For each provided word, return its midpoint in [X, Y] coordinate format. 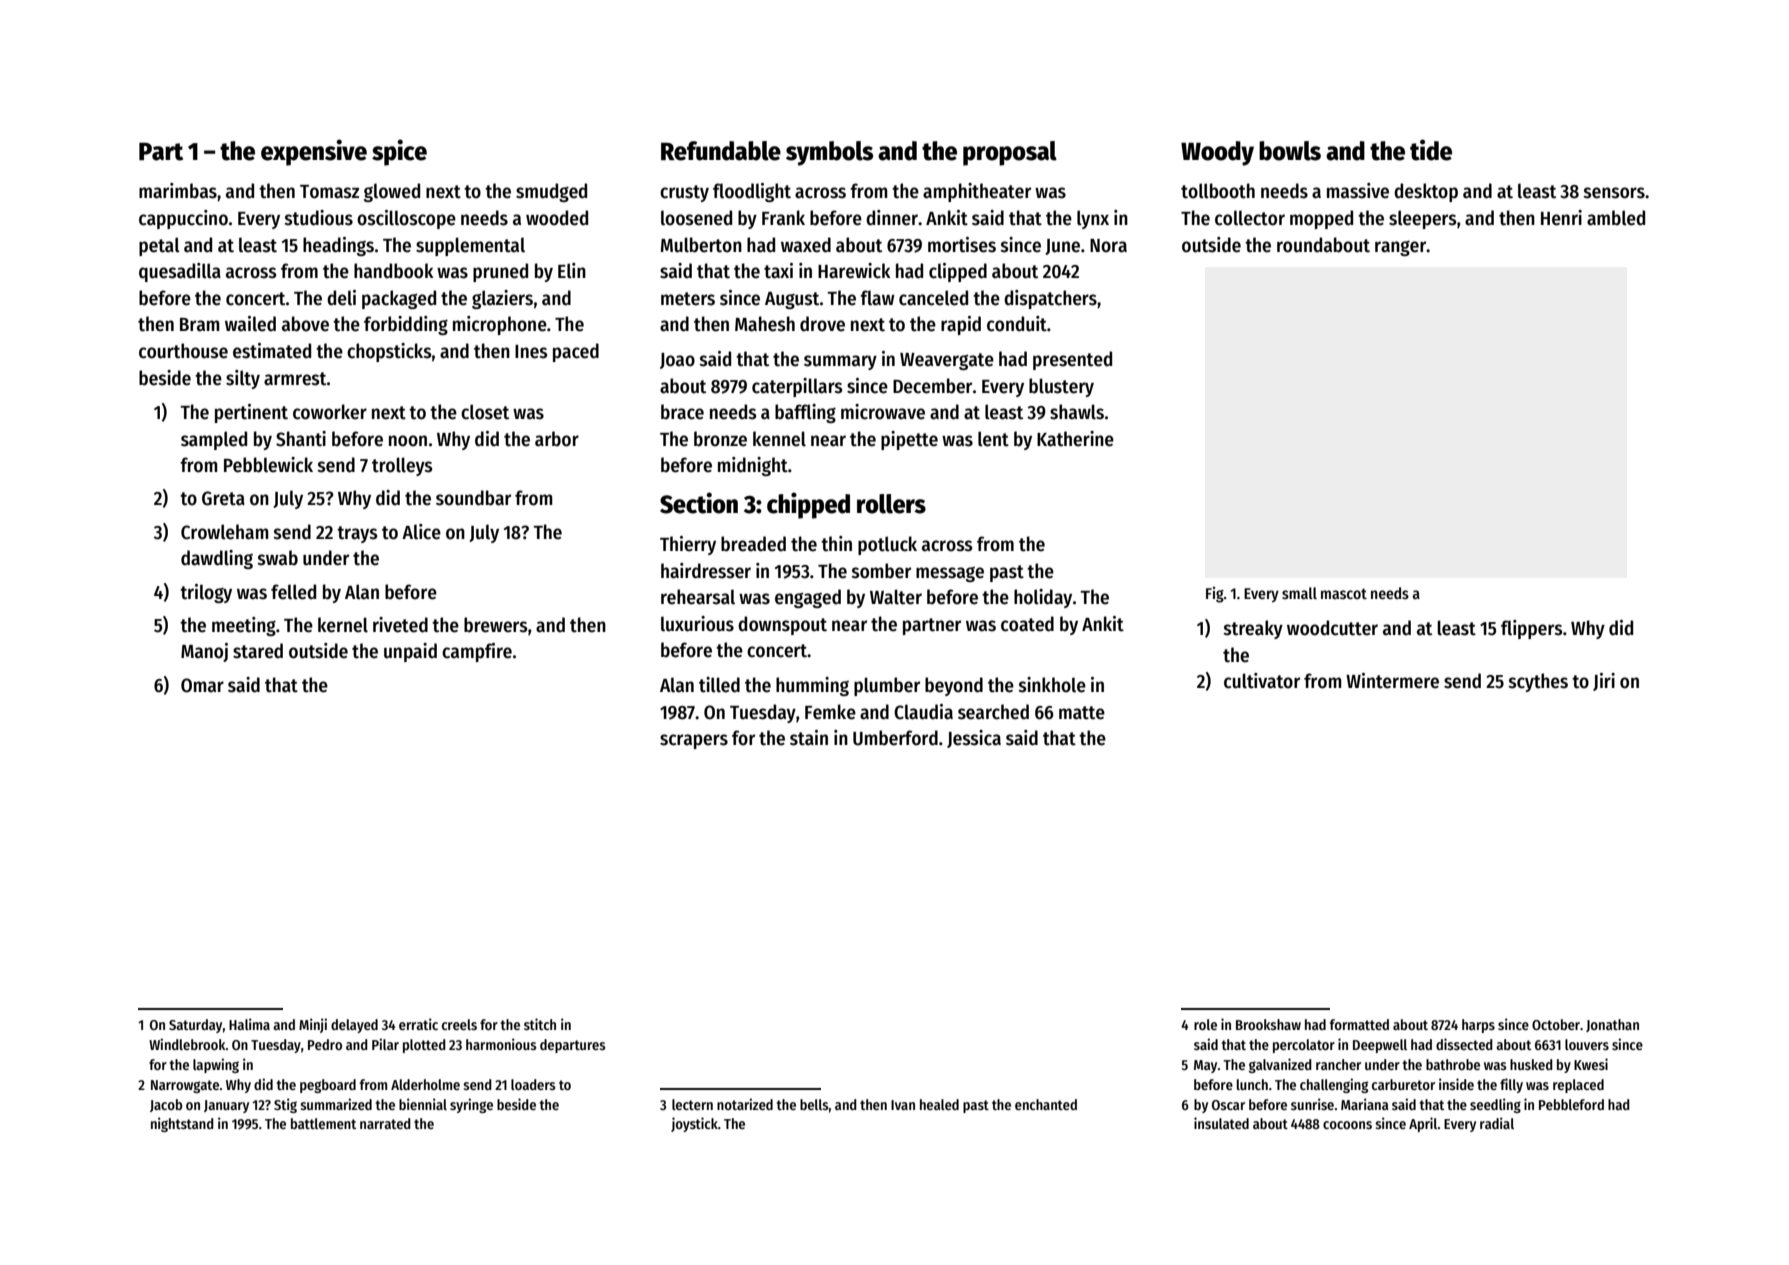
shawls [1077, 412]
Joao [677, 361]
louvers [1587, 1044]
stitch [540, 1024]
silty [243, 379]
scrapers [694, 741]
